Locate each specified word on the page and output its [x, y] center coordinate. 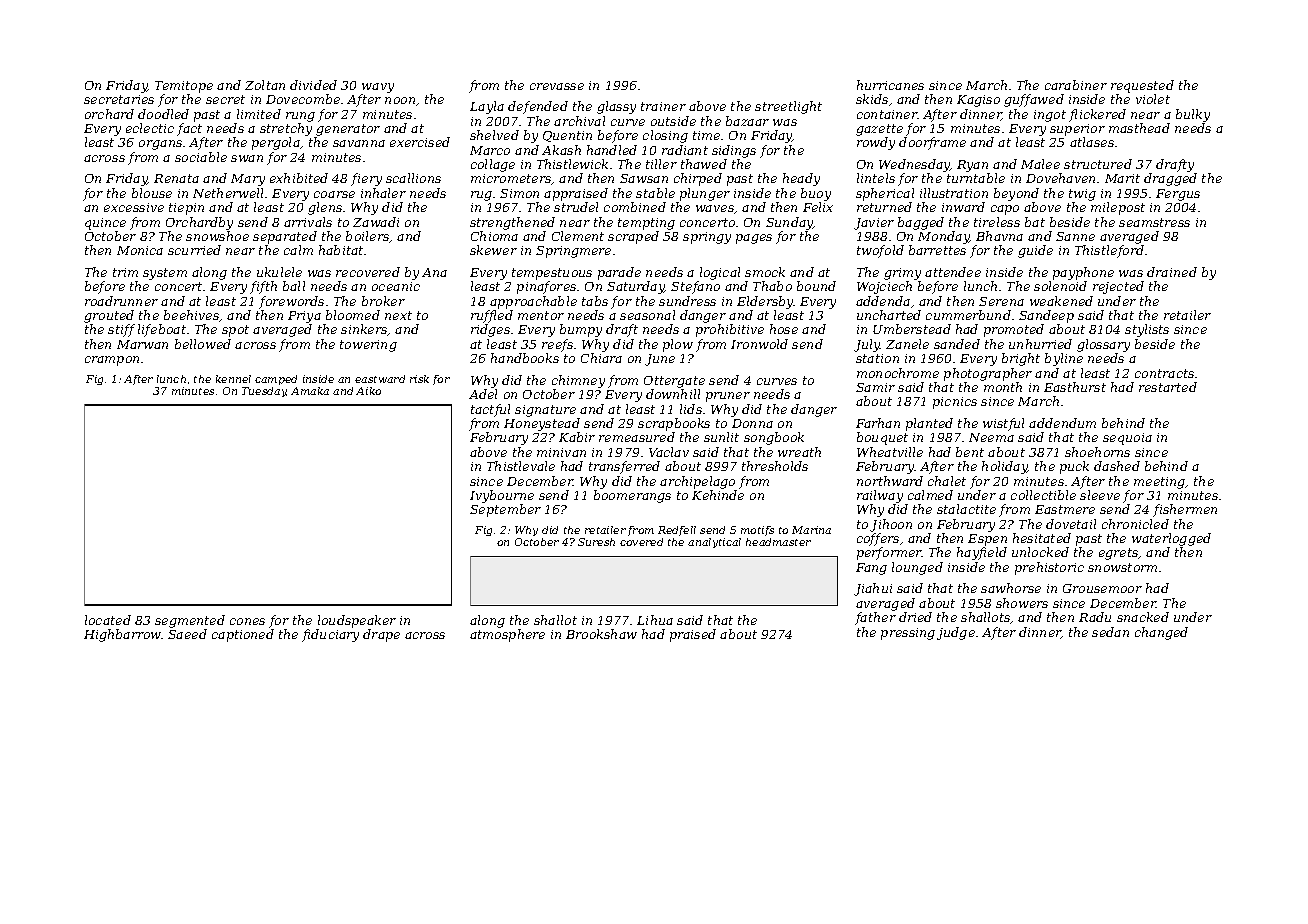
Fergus [1178, 195]
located [108, 620]
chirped [698, 179]
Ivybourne [502, 496]
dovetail [1071, 524]
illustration [954, 193]
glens [325, 208]
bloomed [353, 315]
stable [655, 193]
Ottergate [674, 382]
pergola [276, 143]
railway [880, 496]
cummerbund [968, 315]
